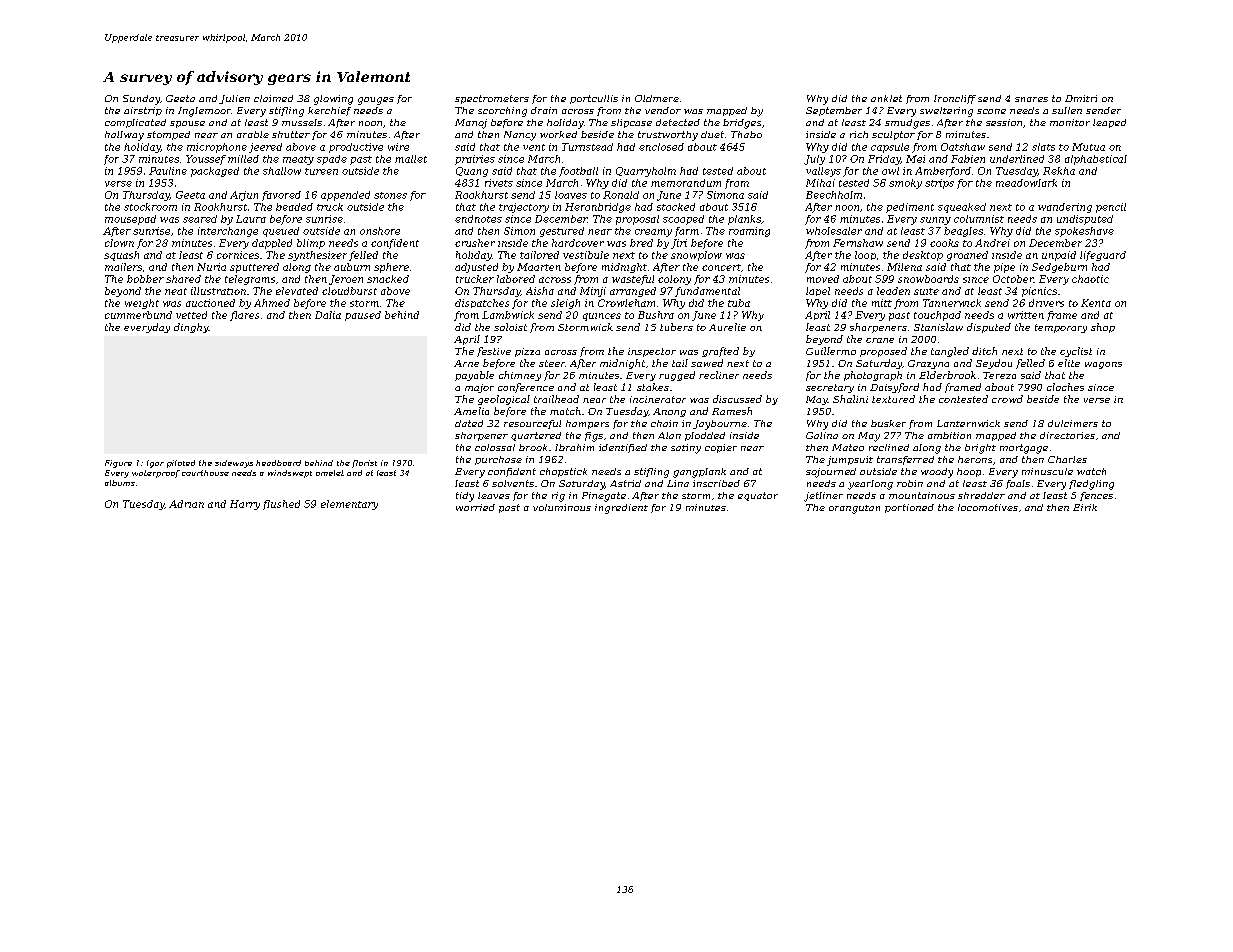 The width and height of the screenshot is (1233, 952). I want to click on Dmitri, so click(1081, 98).
